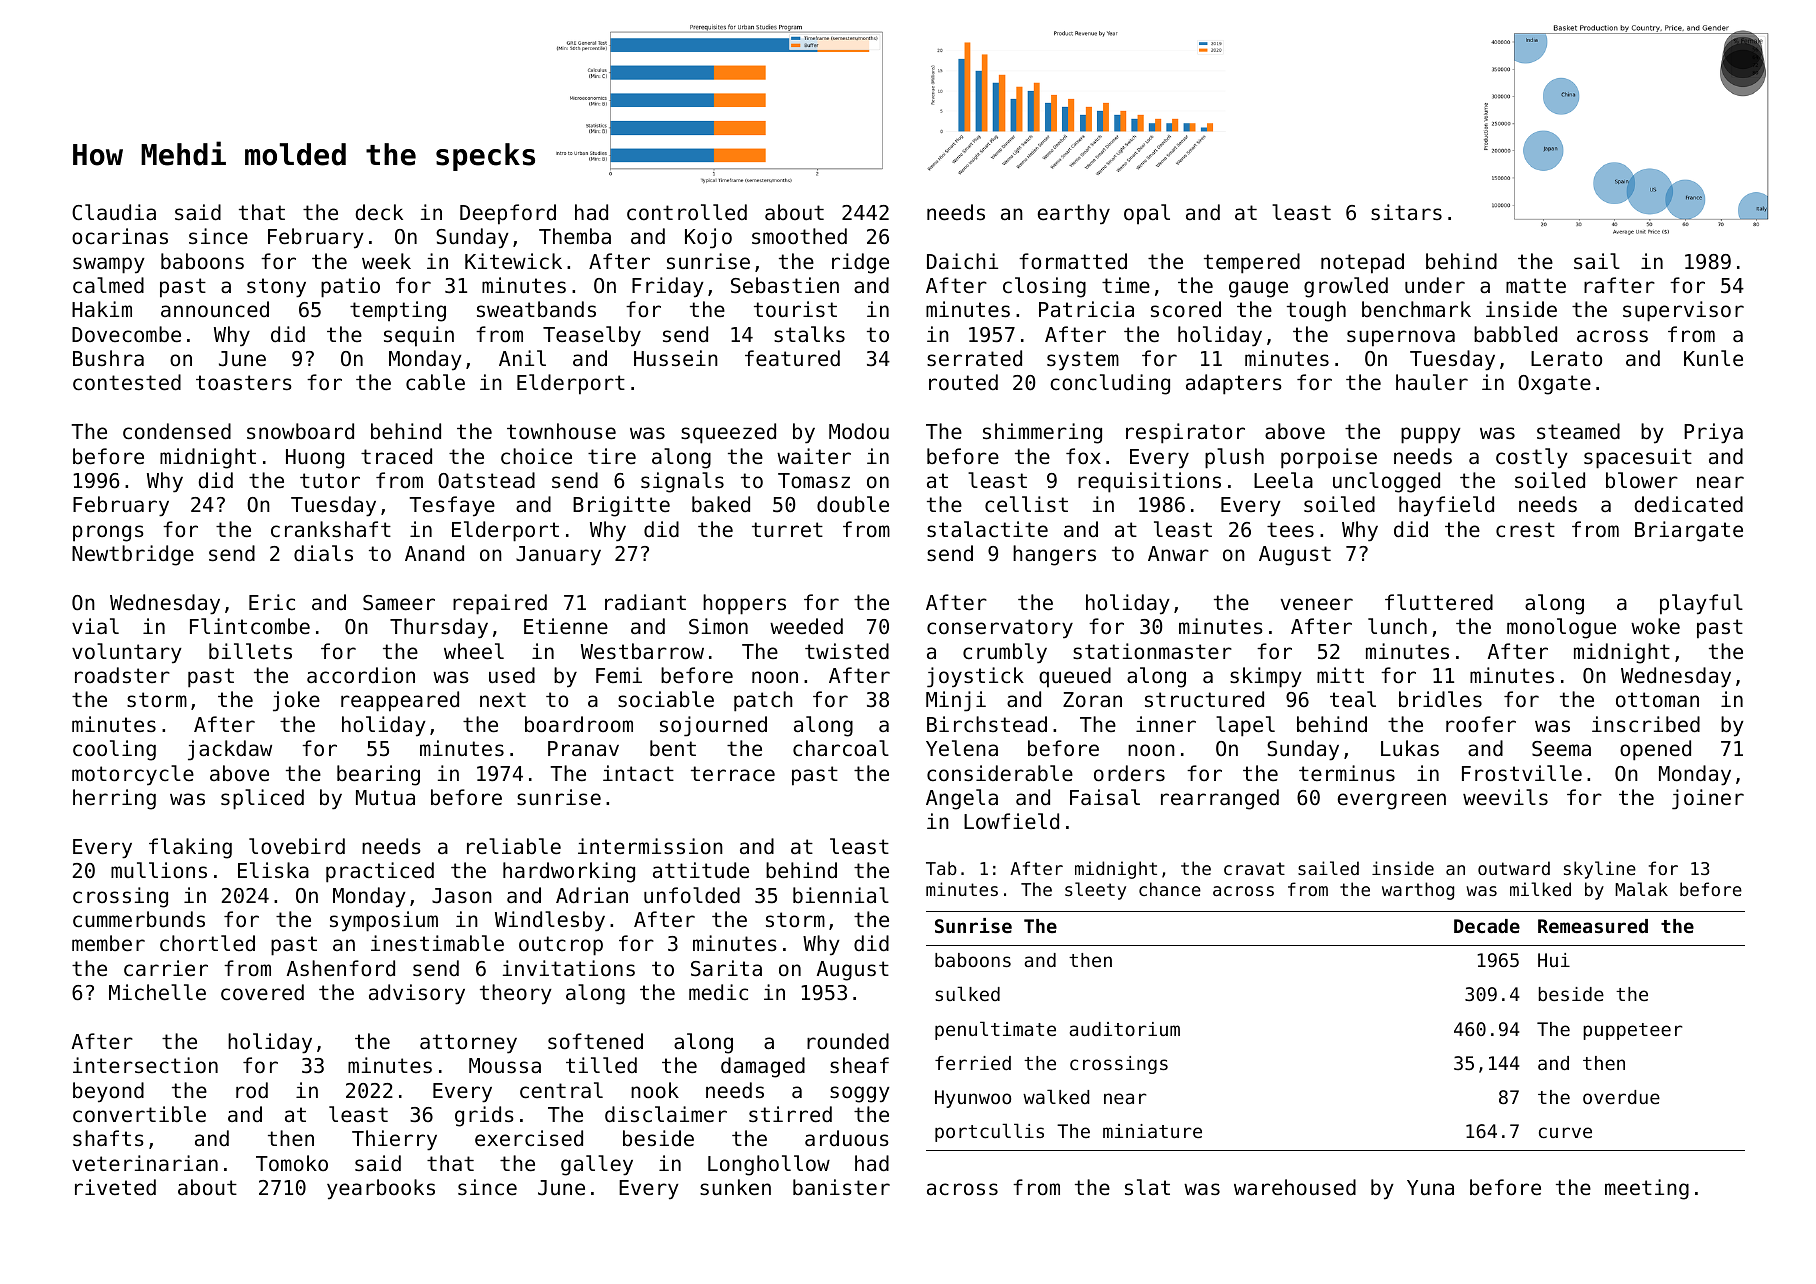 The height and width of the screenshot is (1284, 1816). Describe the element at coordinates (1406, 212) in the screenshot. I see `sitars` at that location.
